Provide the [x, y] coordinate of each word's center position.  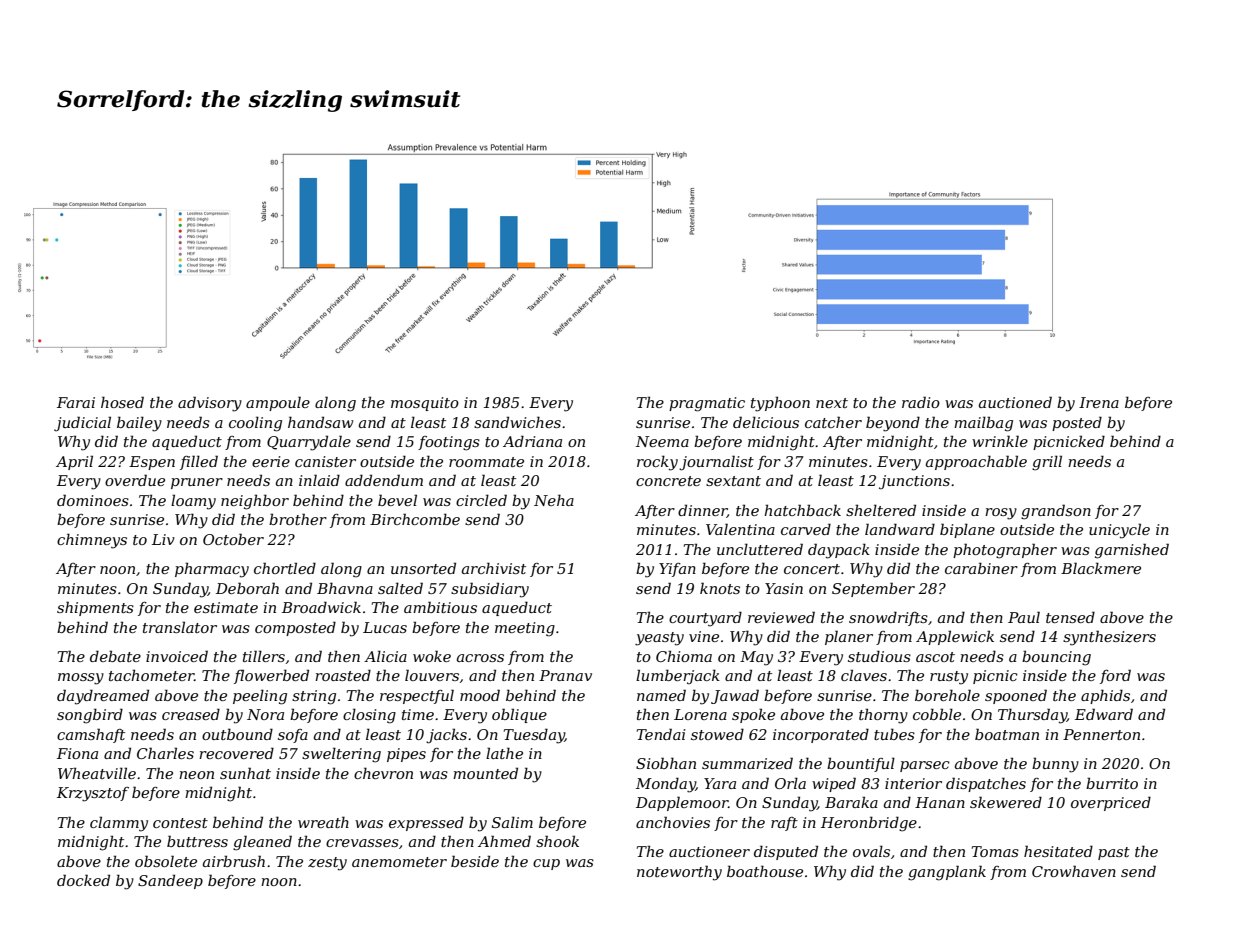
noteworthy [679, 873]
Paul [1024, 617]
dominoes [93, 500]
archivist [494, 568]
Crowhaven [1074, 871]
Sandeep [170, 881]
